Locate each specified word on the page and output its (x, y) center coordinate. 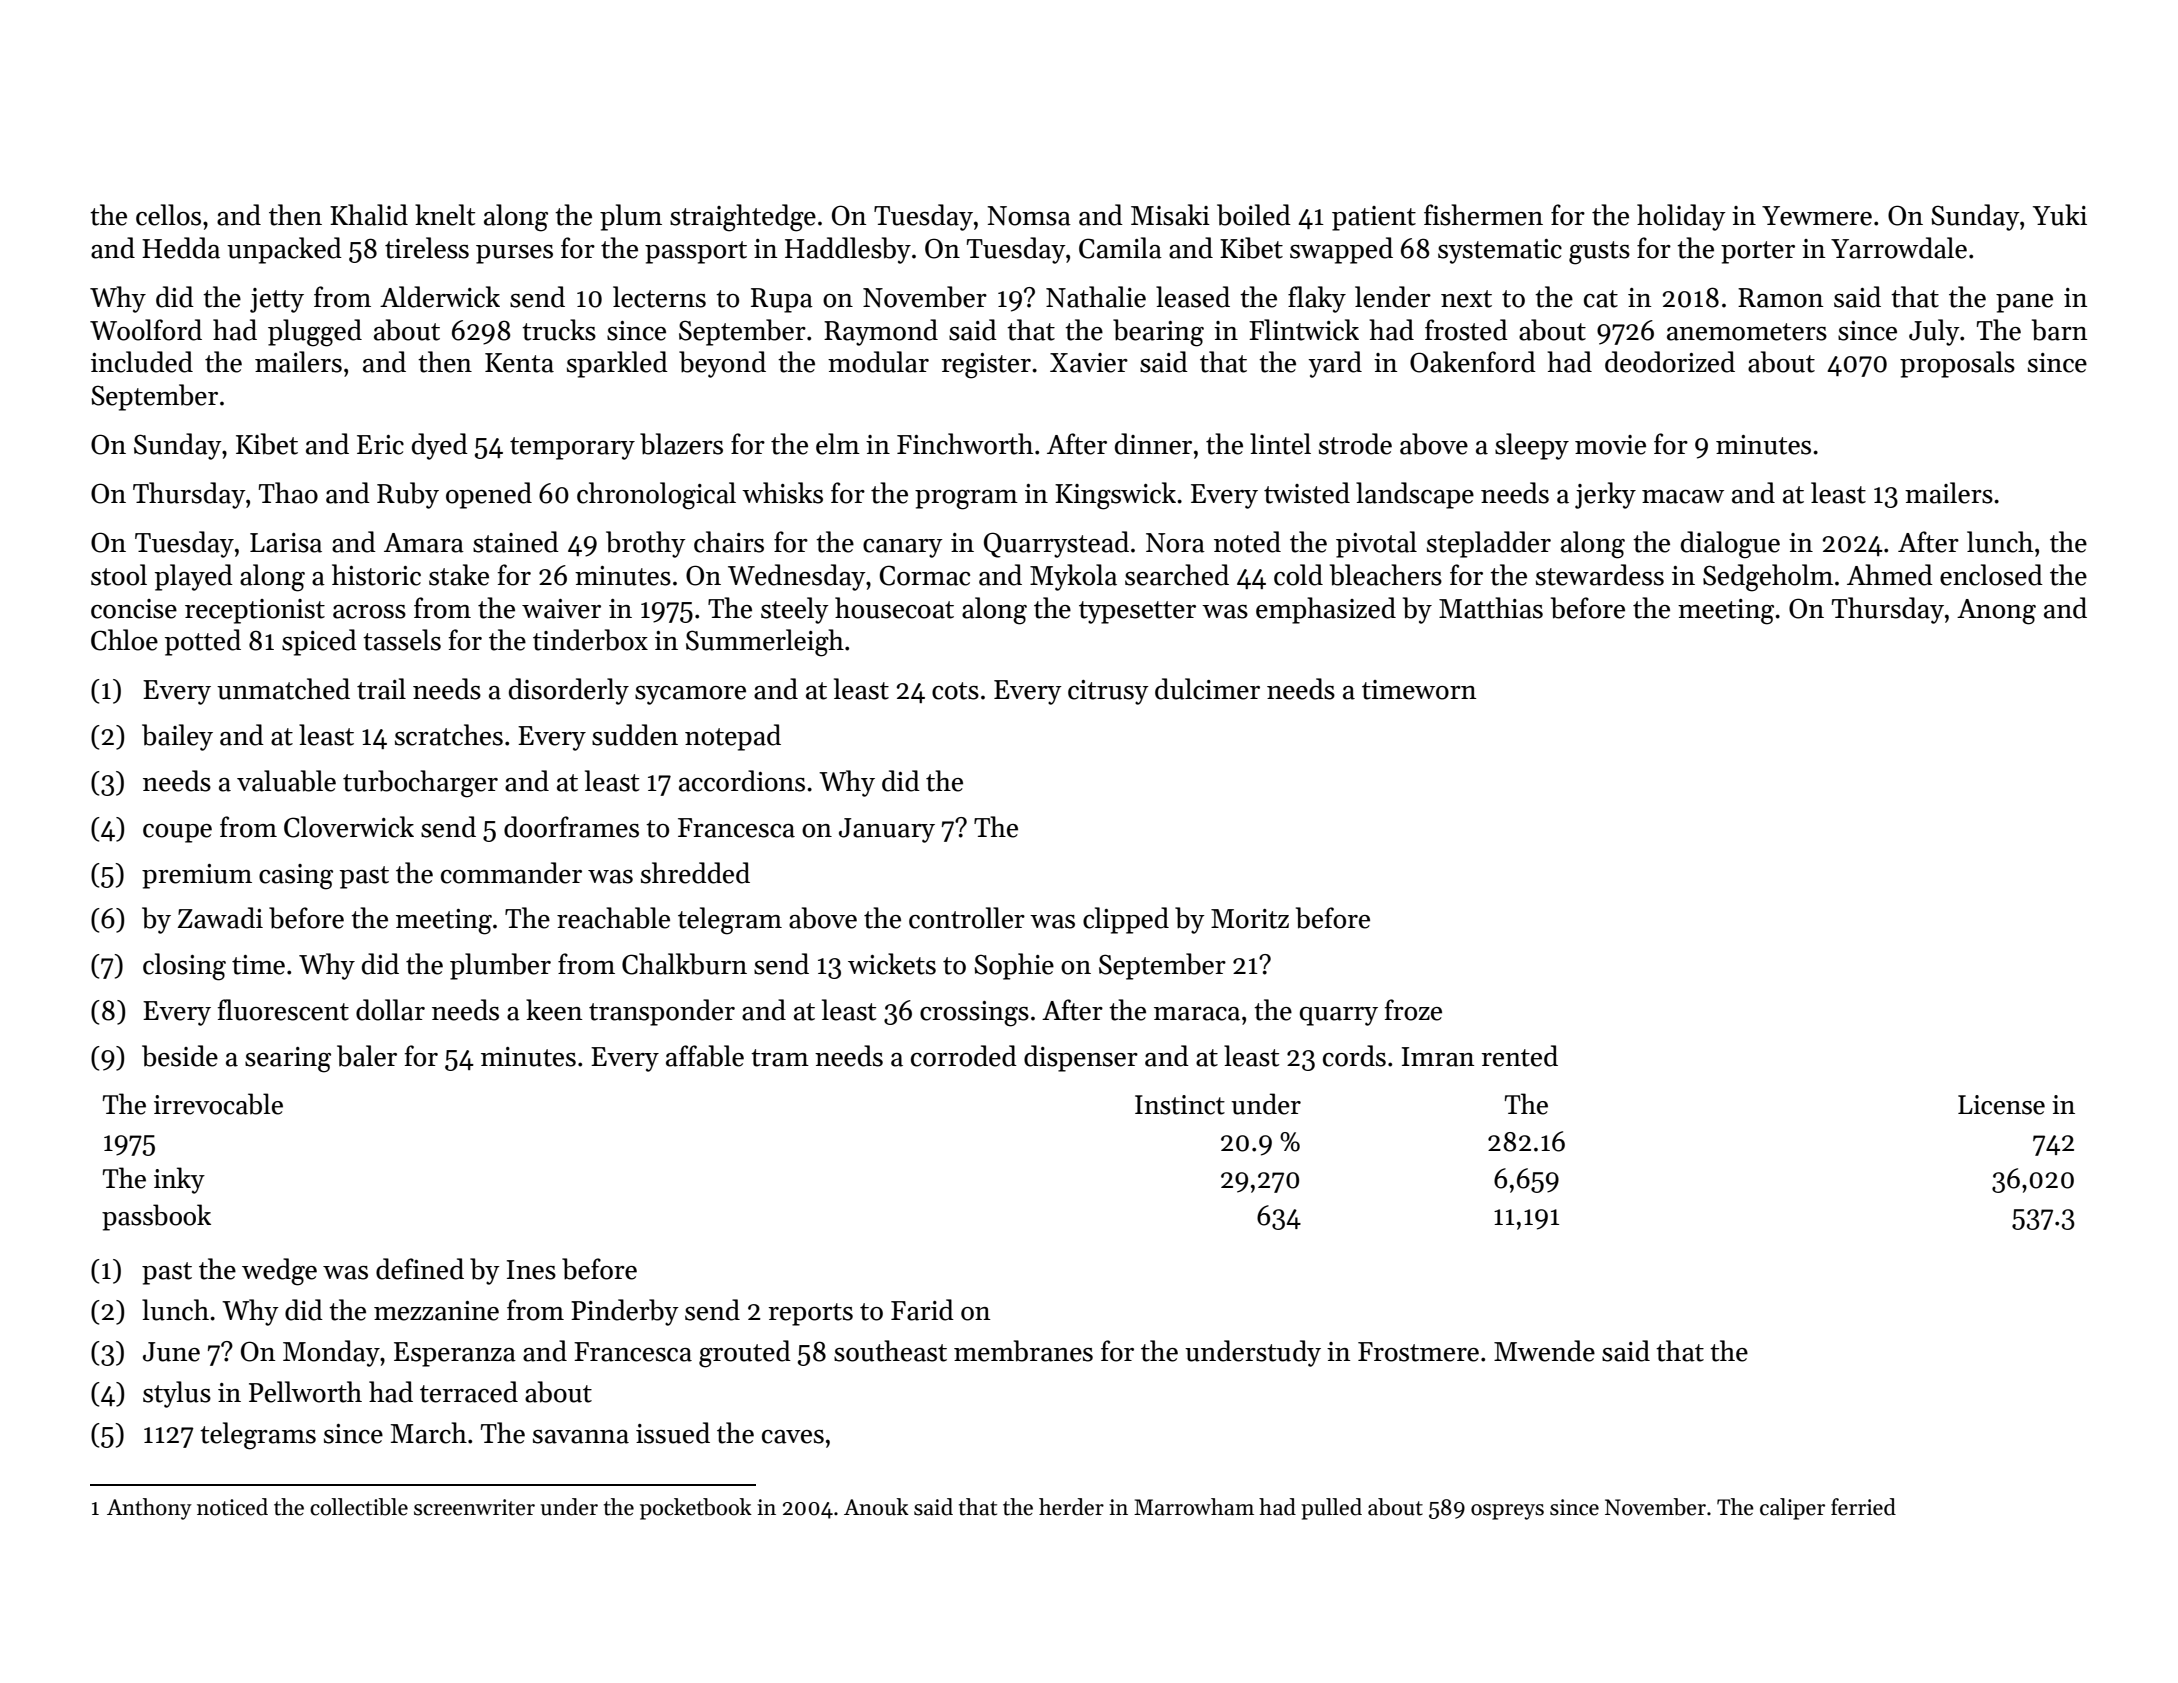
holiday (1681, 217)
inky (179, 1180)
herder (1071, 1507)
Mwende (1544, 1351)
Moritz (1250, 919)
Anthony (149, 1509)
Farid (922, 1310)
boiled (1254, 215)
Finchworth (965, 444)
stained (516, 542)
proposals (1957, 364)
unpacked (284, 250)
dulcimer (1207, 689)
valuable (286, 781)
